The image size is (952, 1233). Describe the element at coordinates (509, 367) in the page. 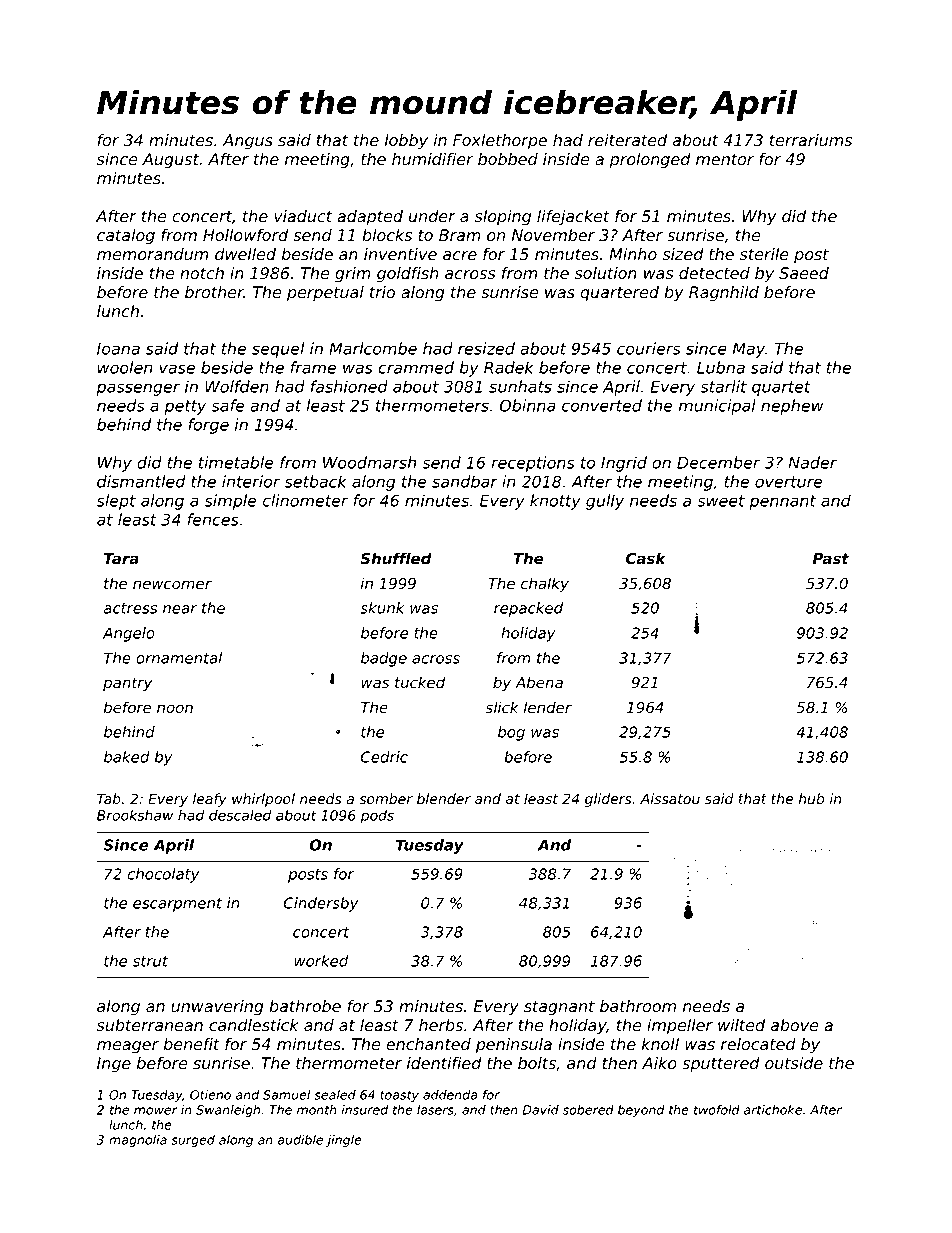

I see `Radek` at that location.
